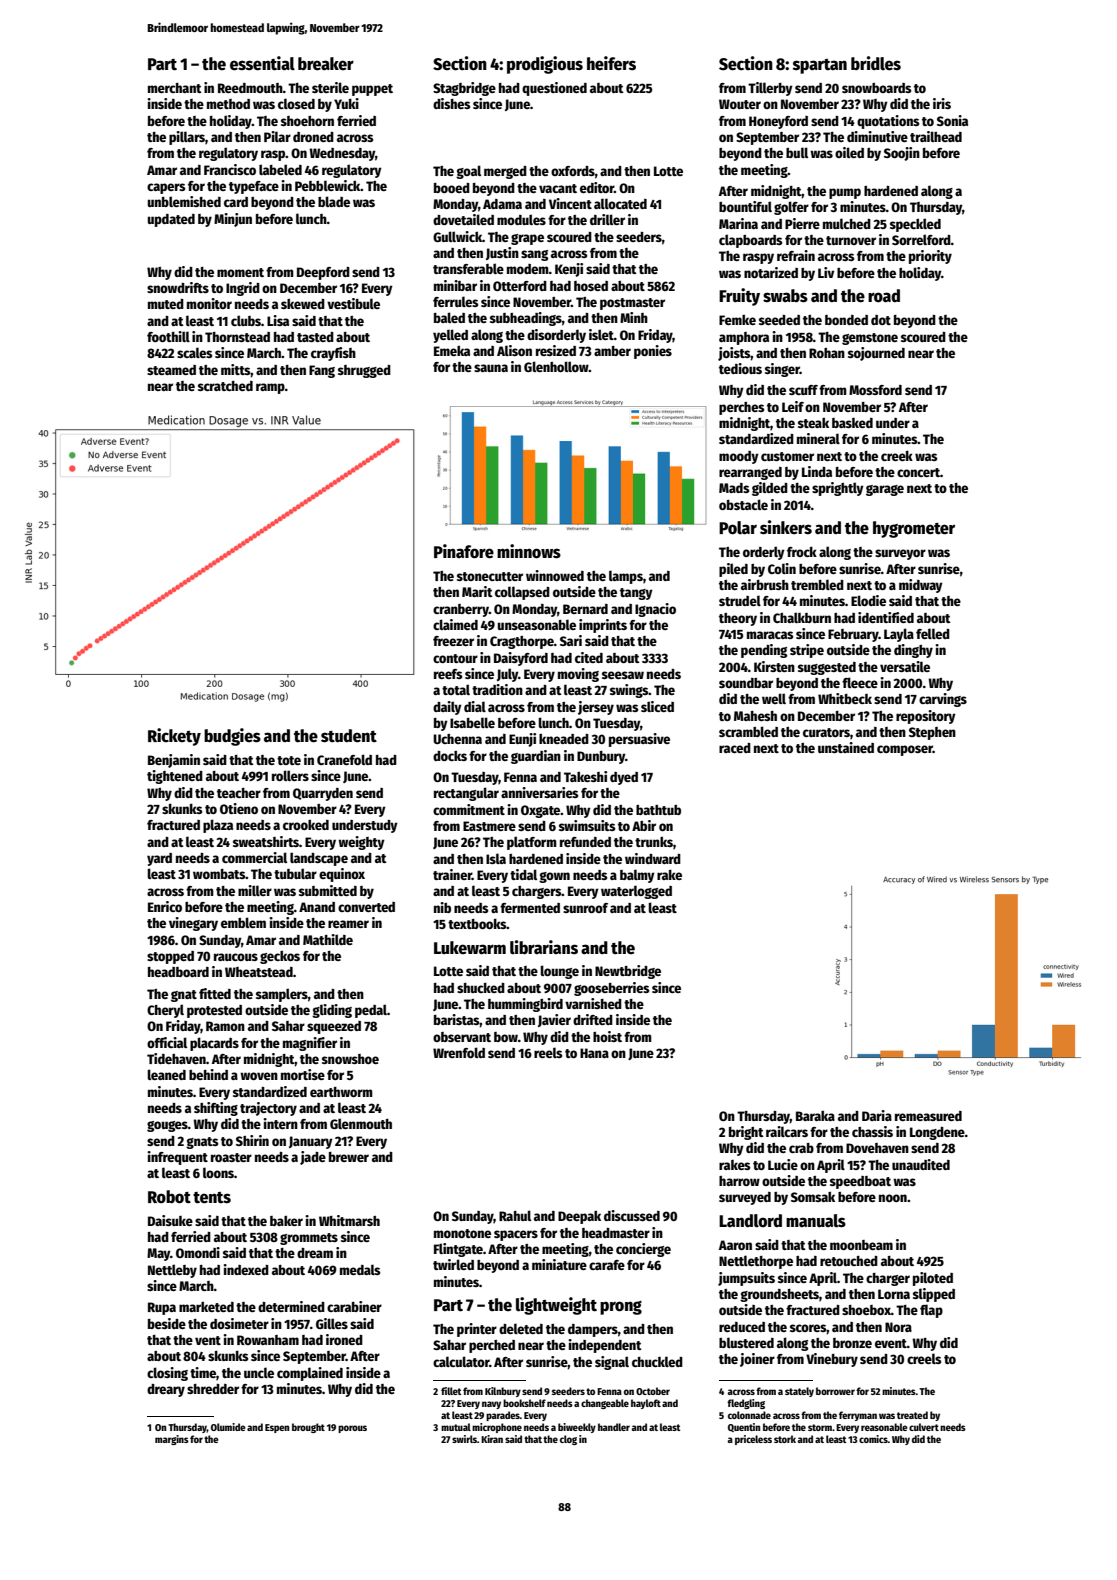  What do you see at coordinates (206, 1307) in the page?
I see `marketed` at bounding box center [206, 1307].
